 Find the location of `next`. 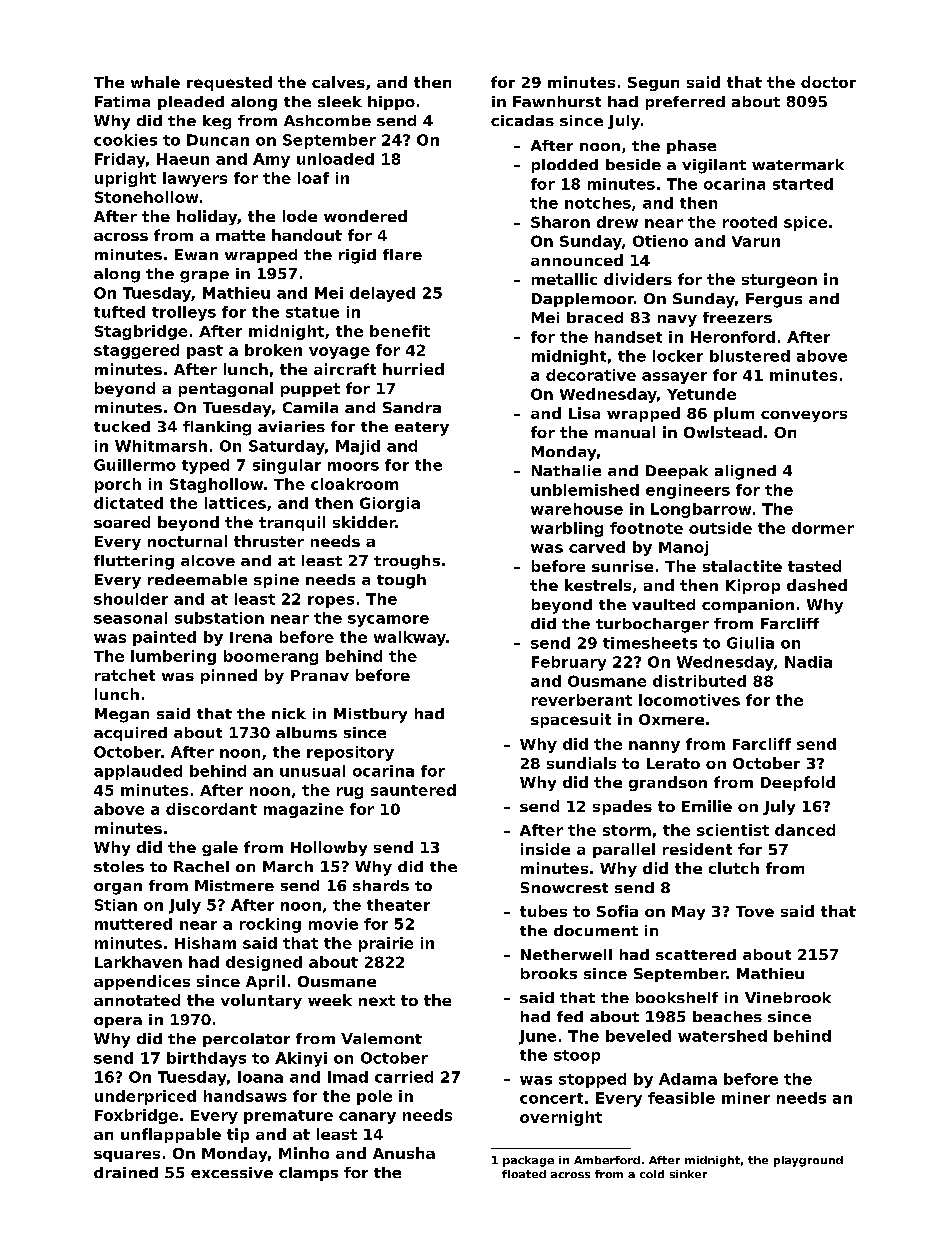

next is located at coordinates (377, 1000).
